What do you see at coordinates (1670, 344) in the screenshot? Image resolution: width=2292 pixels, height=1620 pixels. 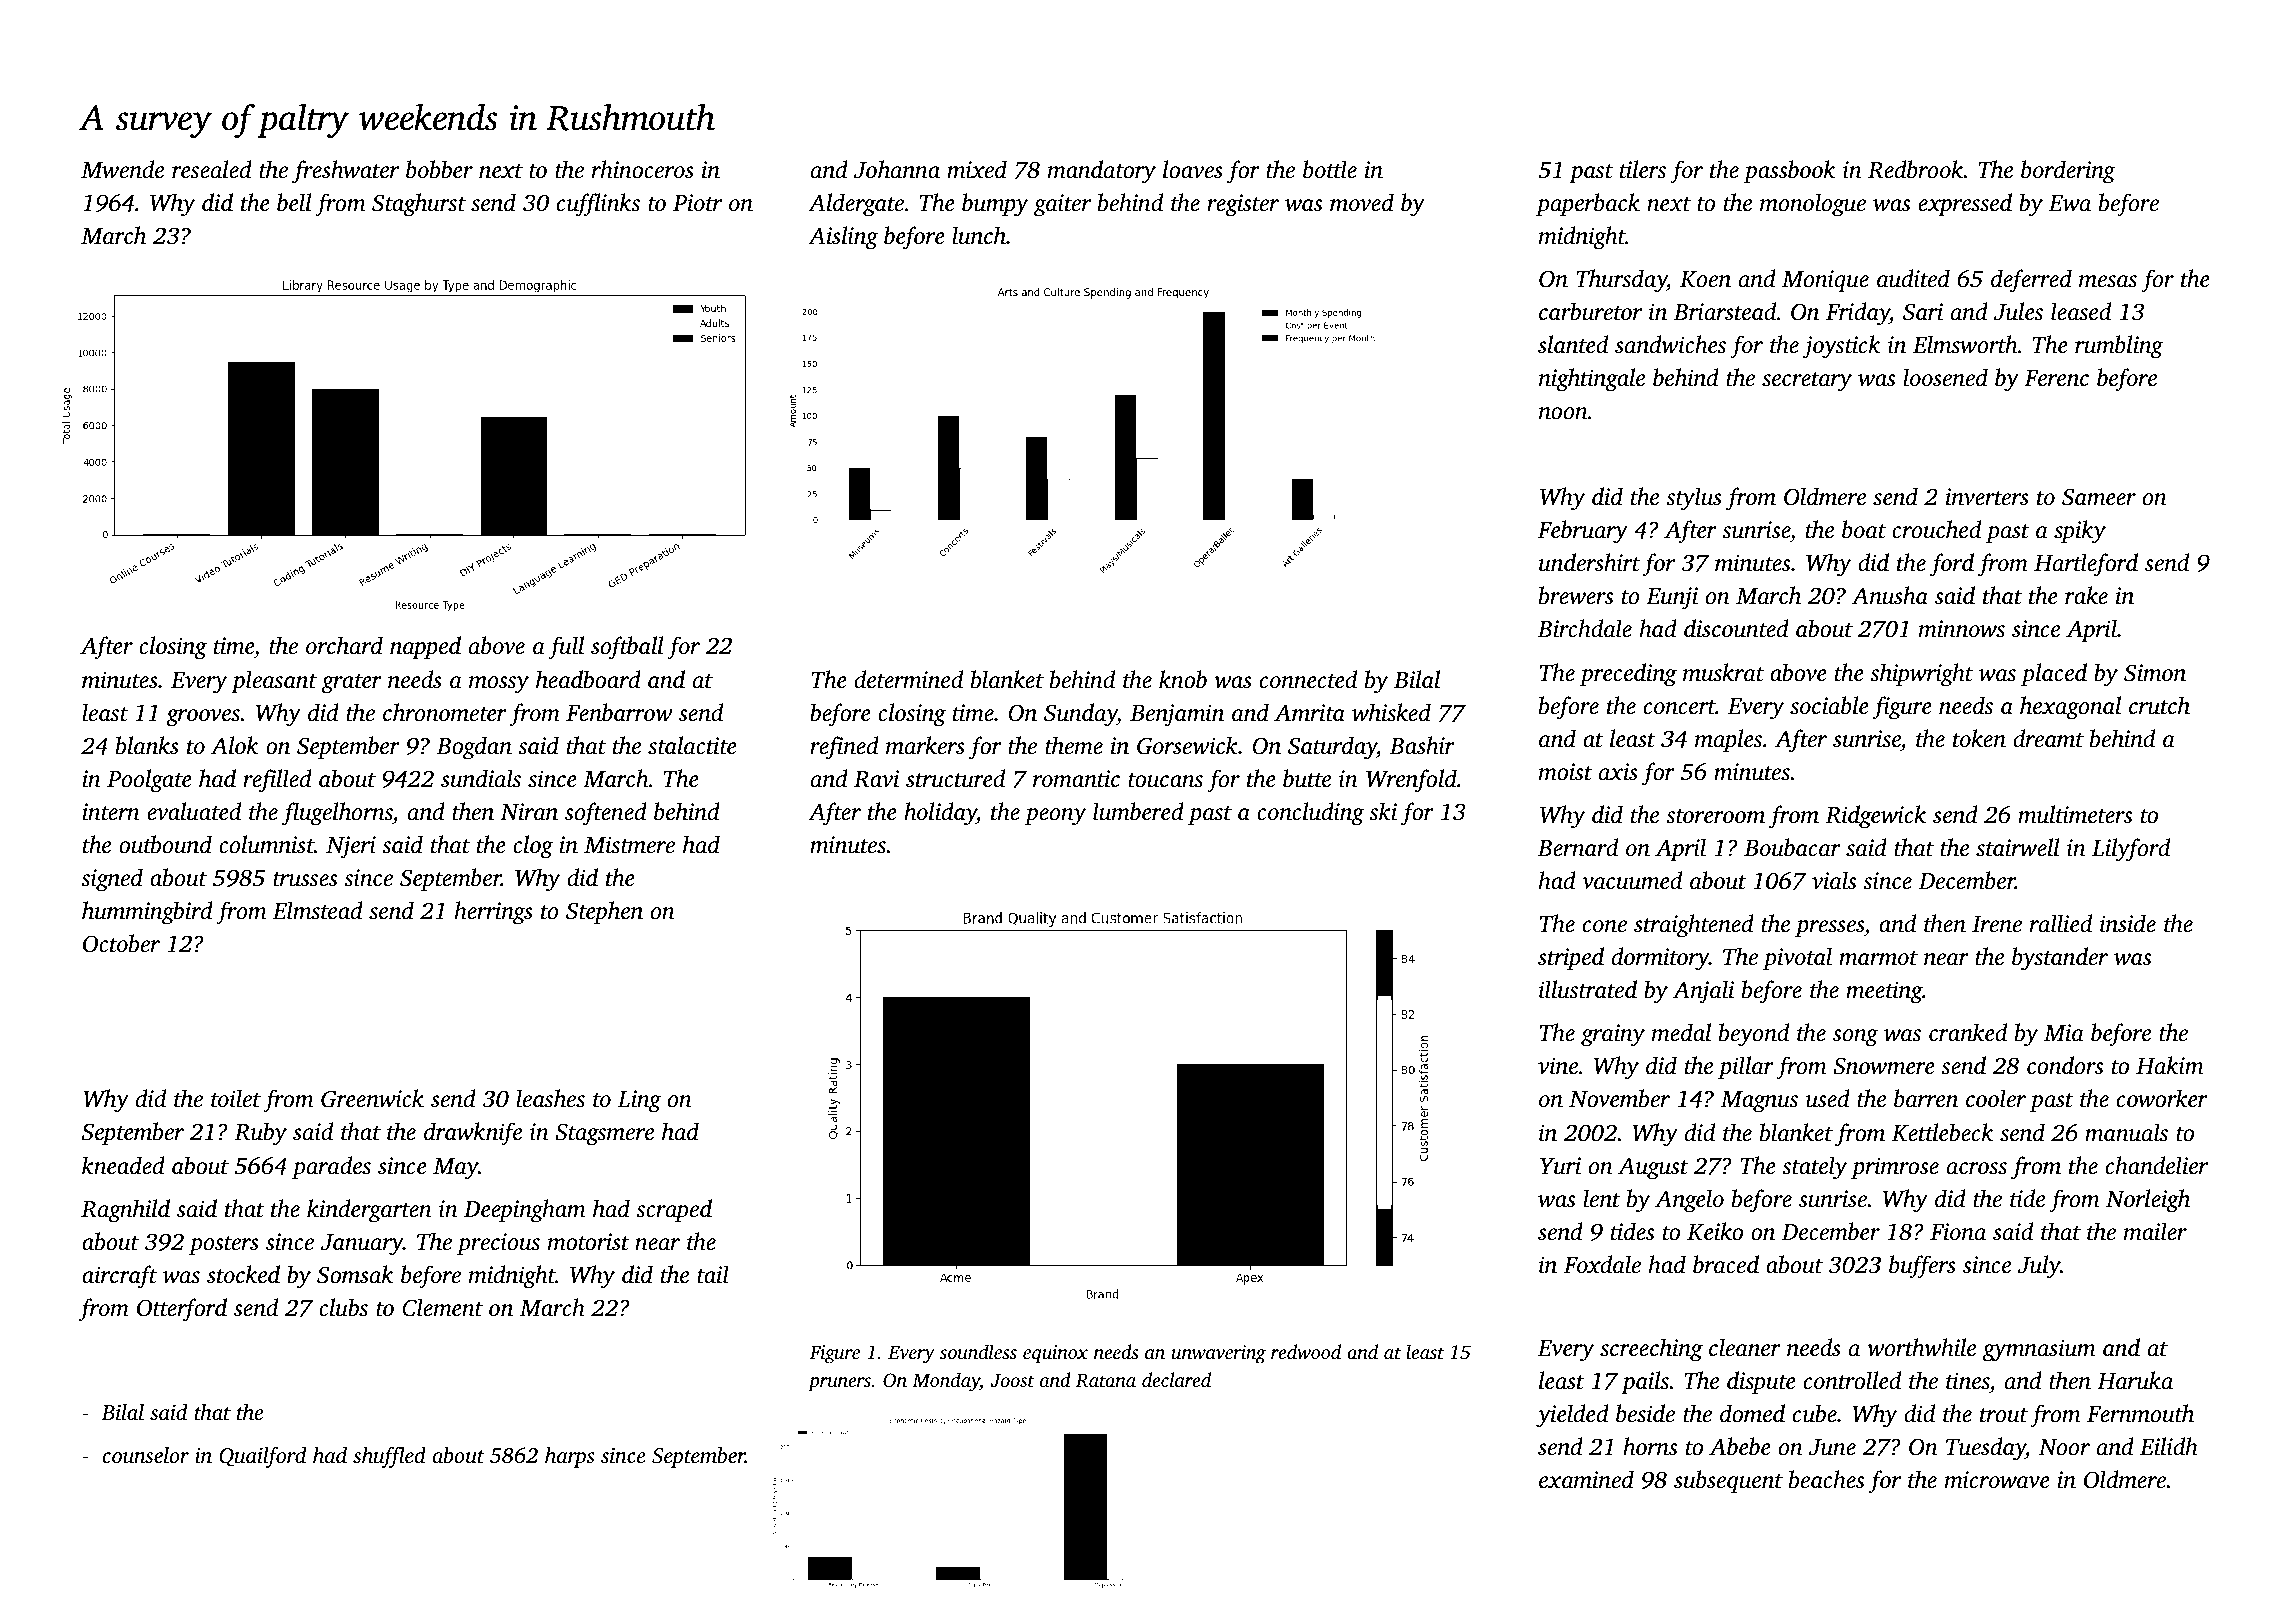 I see `sandwiches` at bounding box center [1670, 344].
